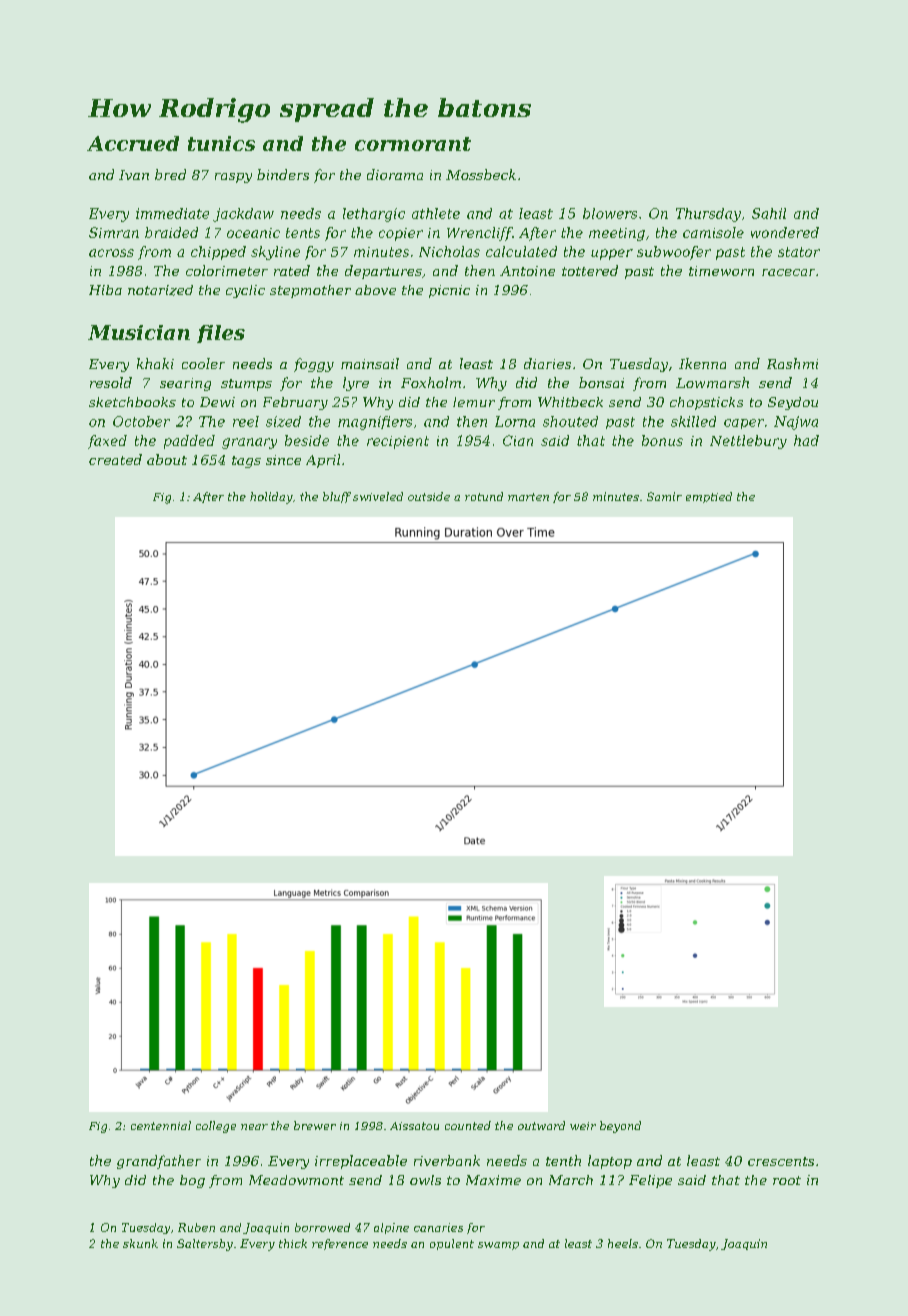  Describe the element at coordinates (662, 440) in the screenshot. I see `bonus` at that location.
